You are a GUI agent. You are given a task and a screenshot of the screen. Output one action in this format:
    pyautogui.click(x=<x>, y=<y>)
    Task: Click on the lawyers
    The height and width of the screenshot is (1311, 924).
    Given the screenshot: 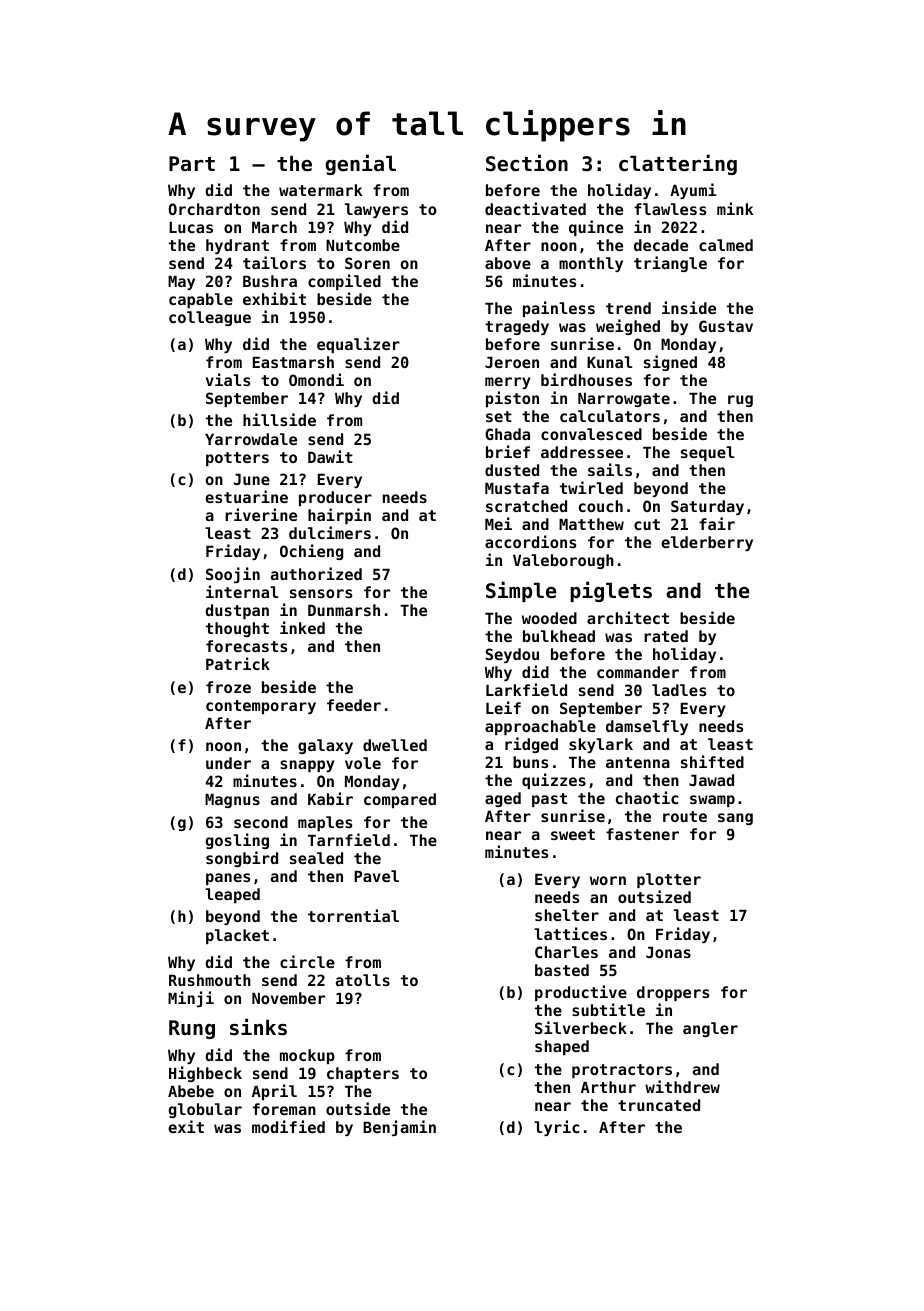 What is the action you would take?
    pyautogui.click(x=376, y=210)
